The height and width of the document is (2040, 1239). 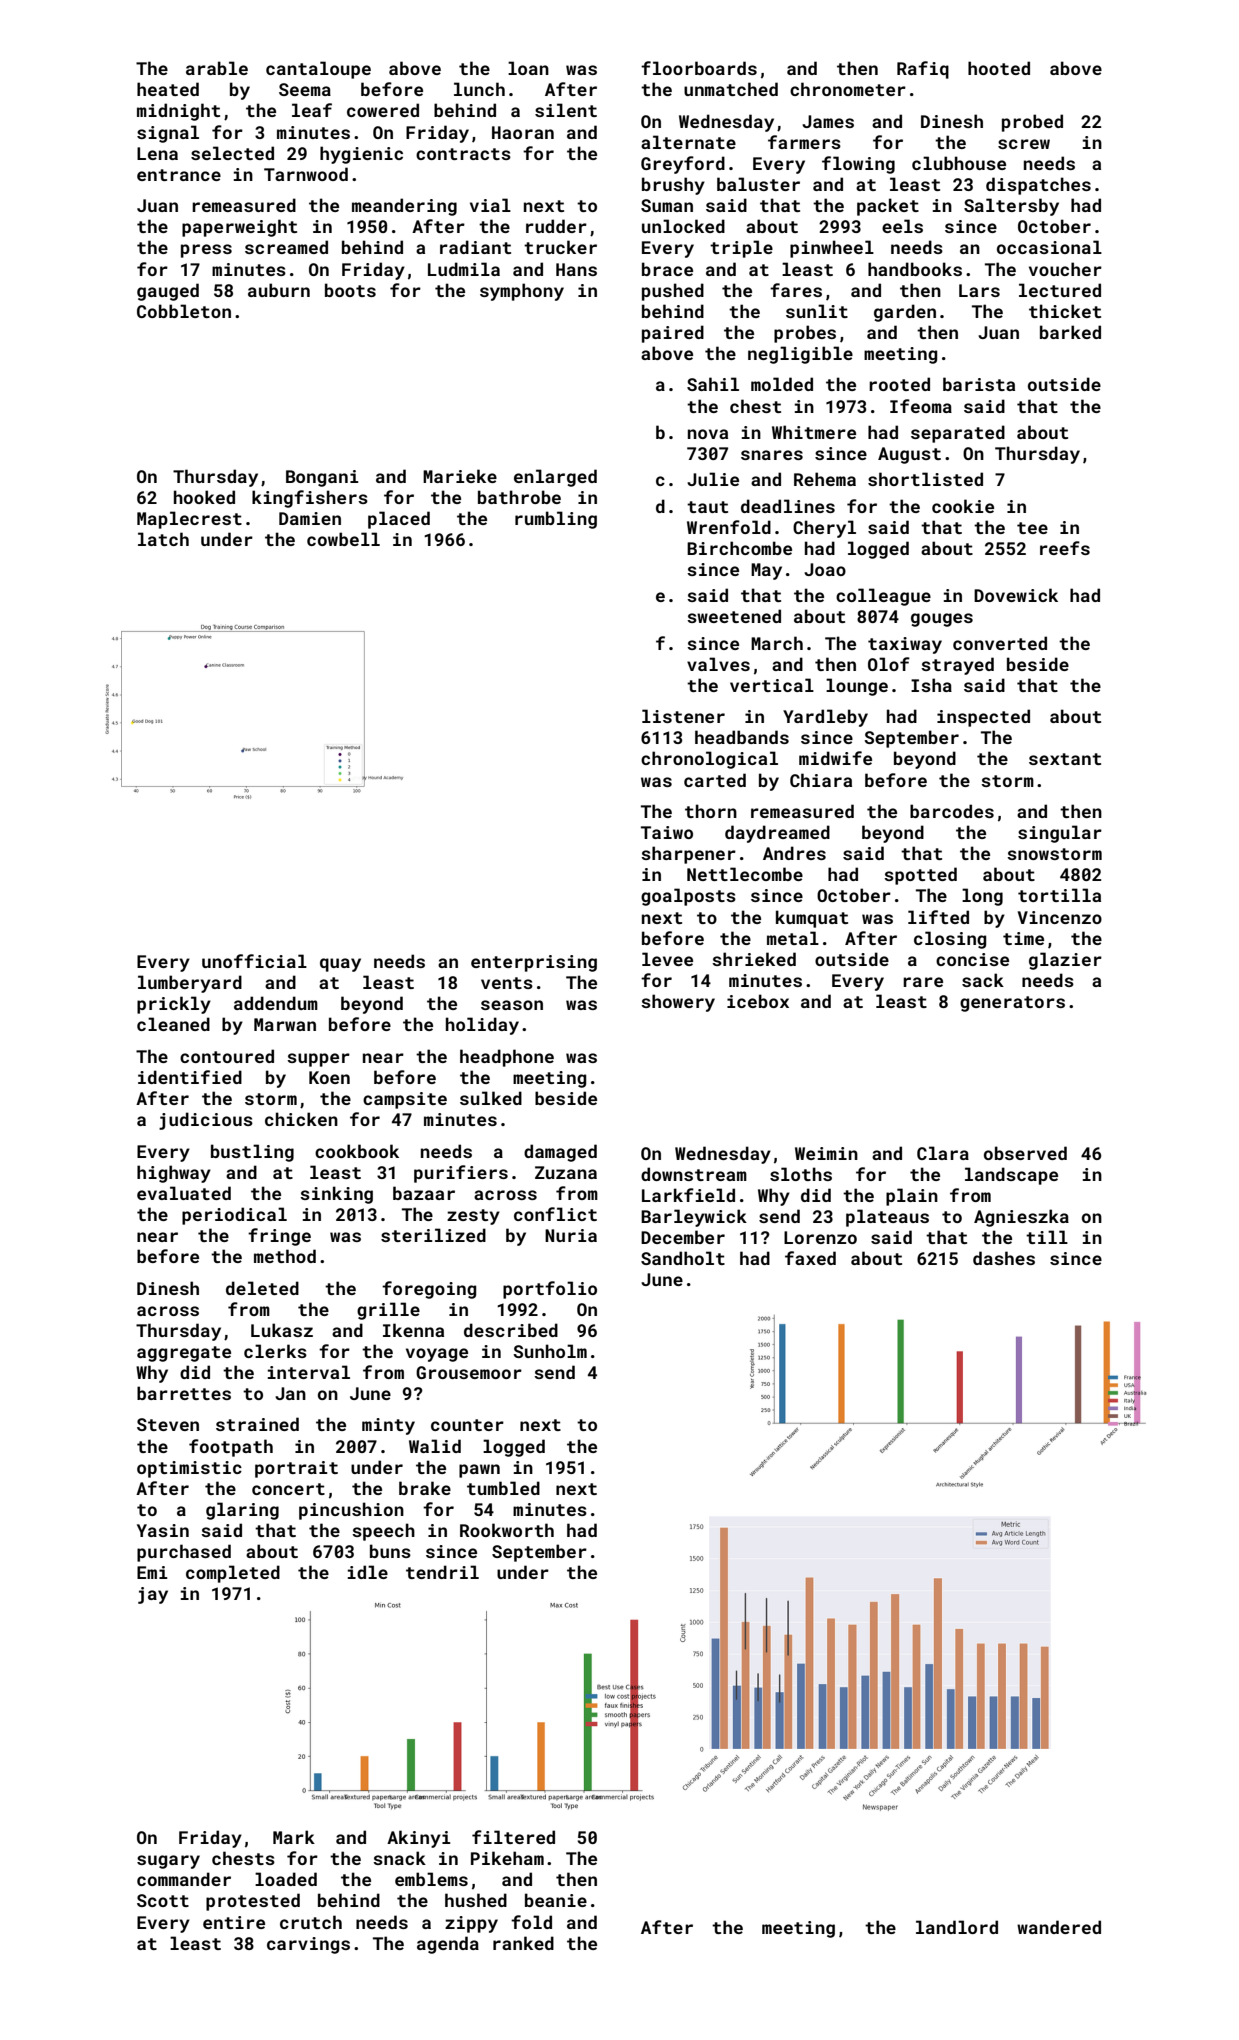 I want to click on icebox, so click(x=758, y=1001).
